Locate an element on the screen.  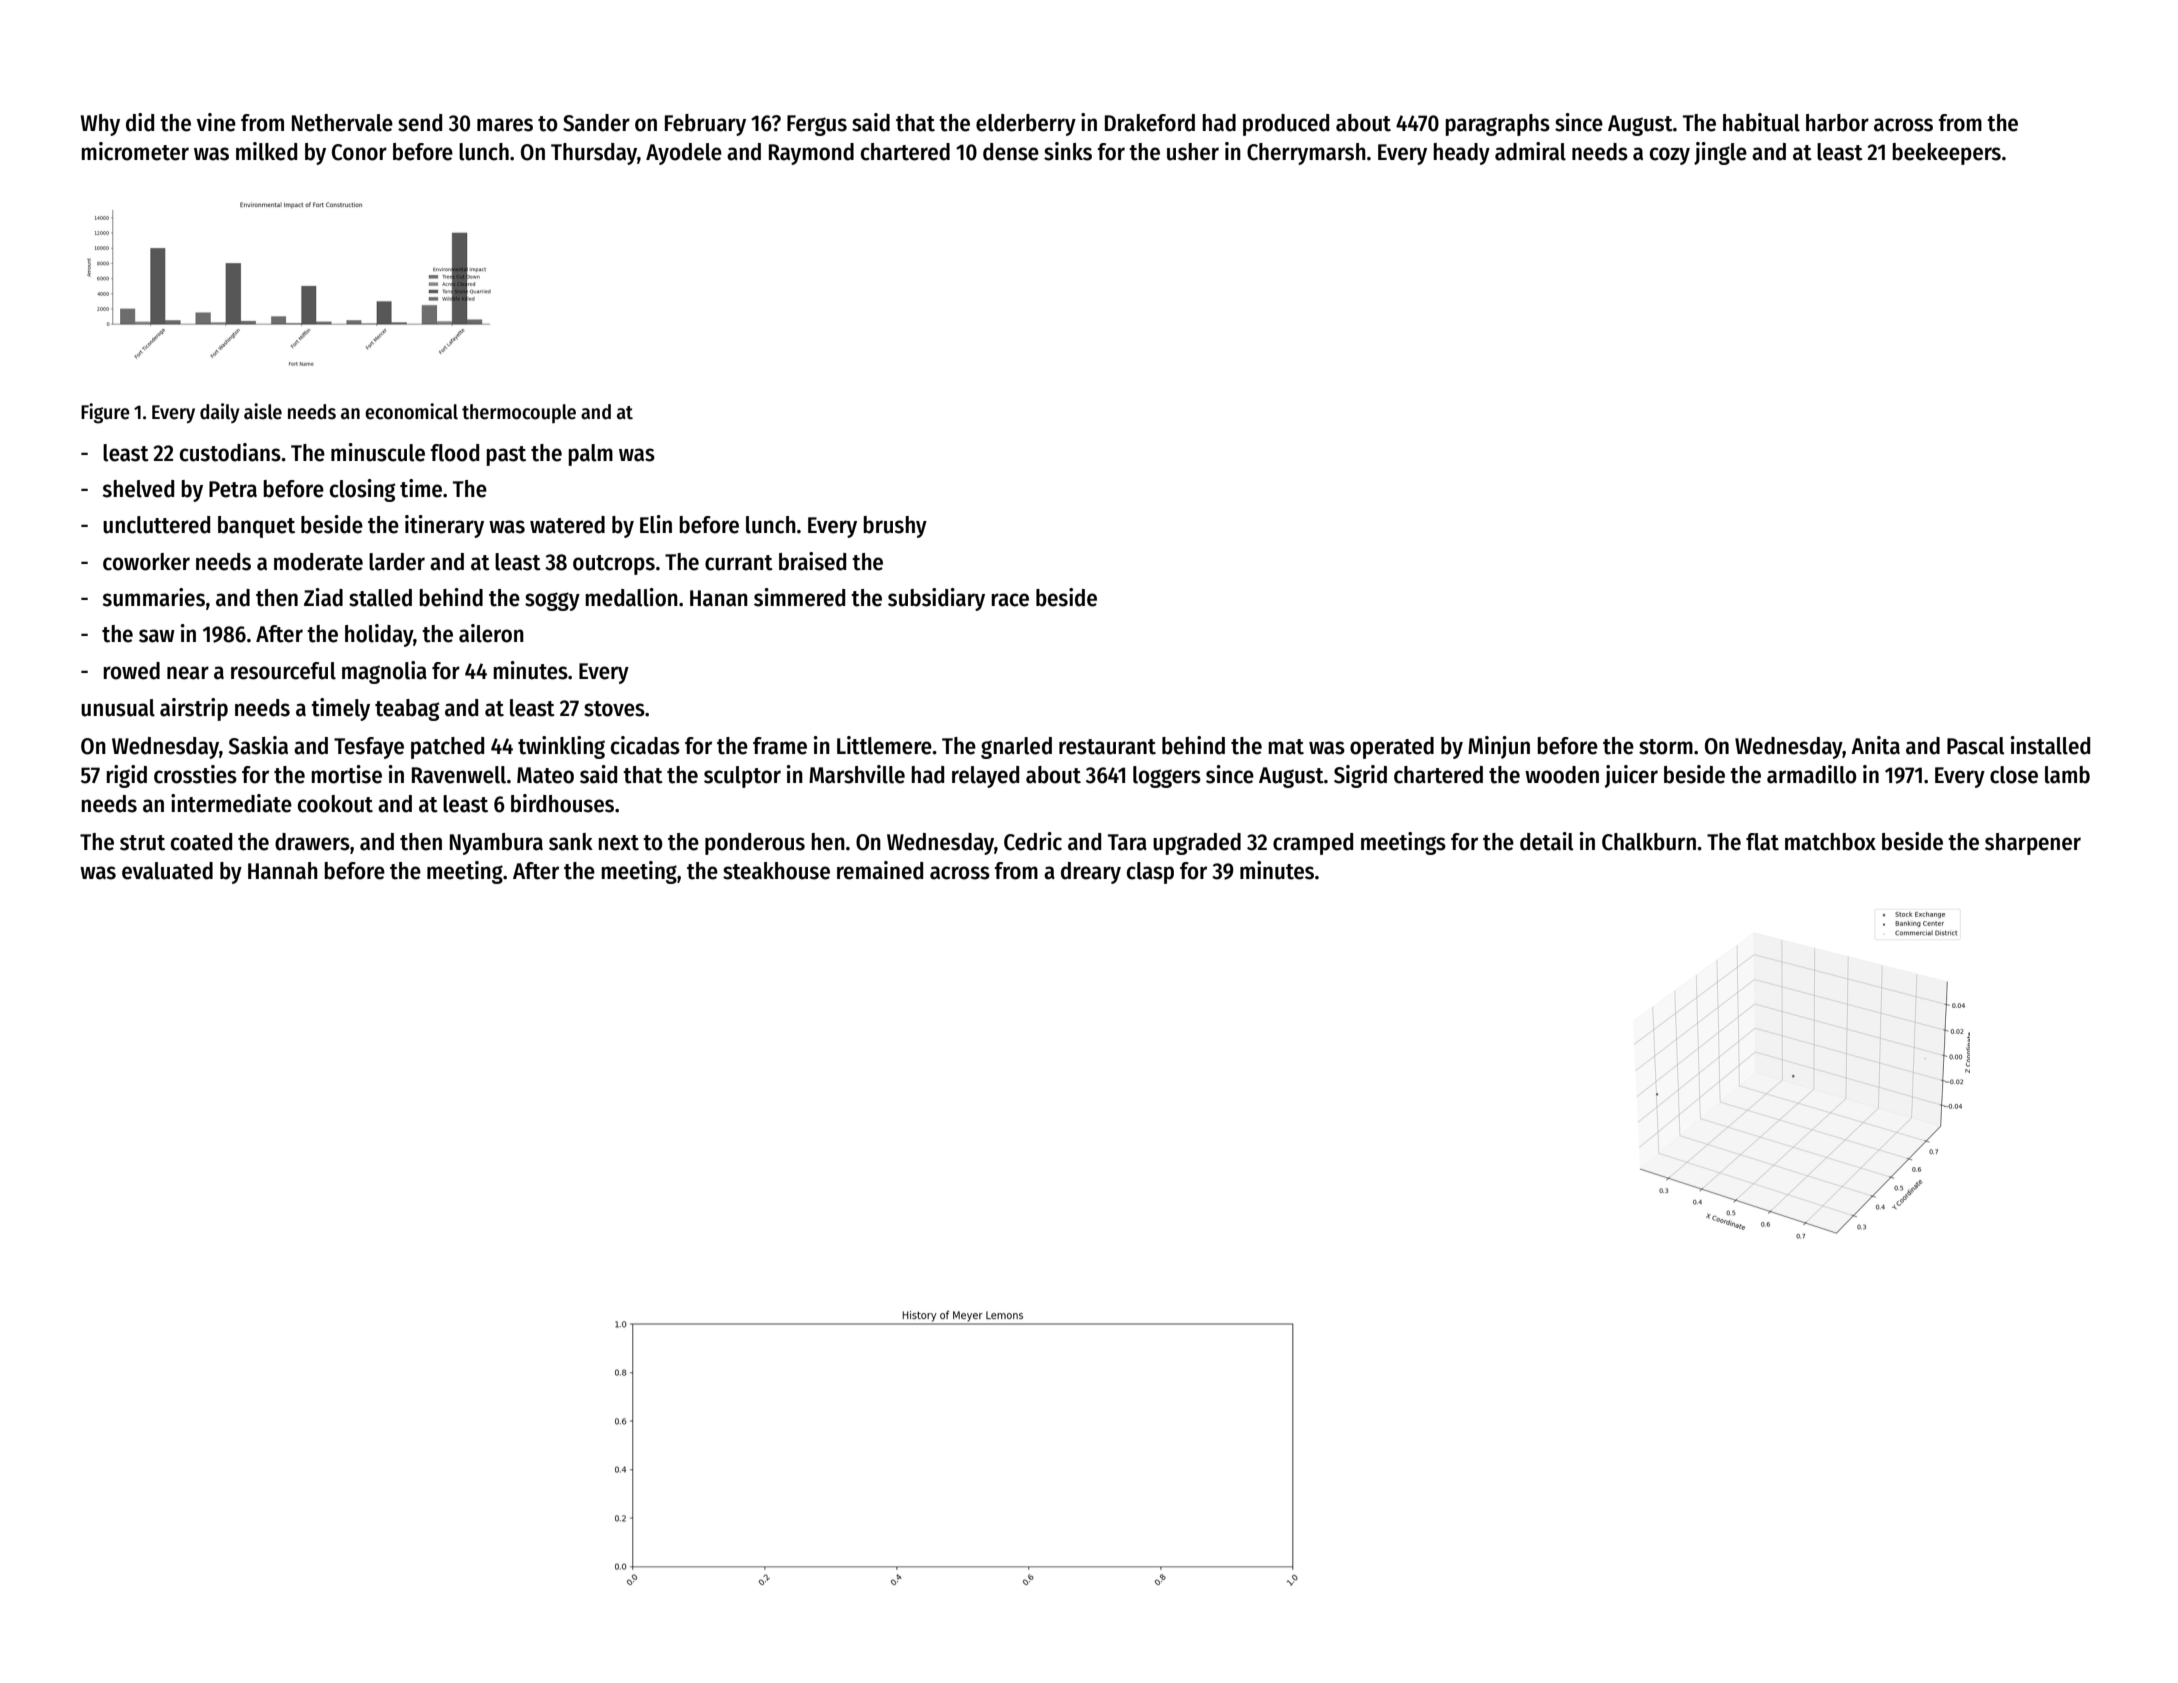
daily is located at coordinates (220, 413).
